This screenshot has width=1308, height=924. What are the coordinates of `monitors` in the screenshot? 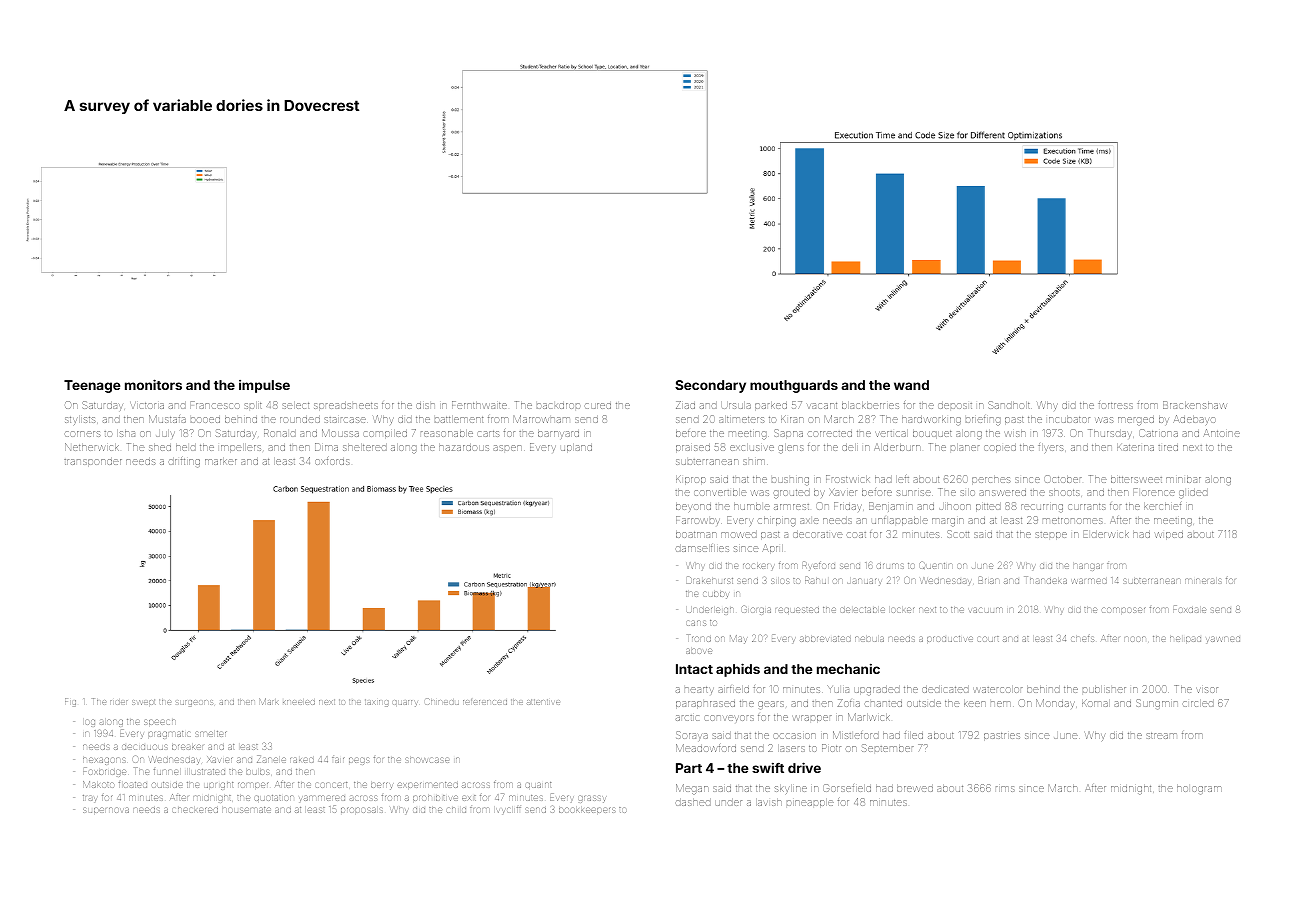 It's located at (153, 384).
